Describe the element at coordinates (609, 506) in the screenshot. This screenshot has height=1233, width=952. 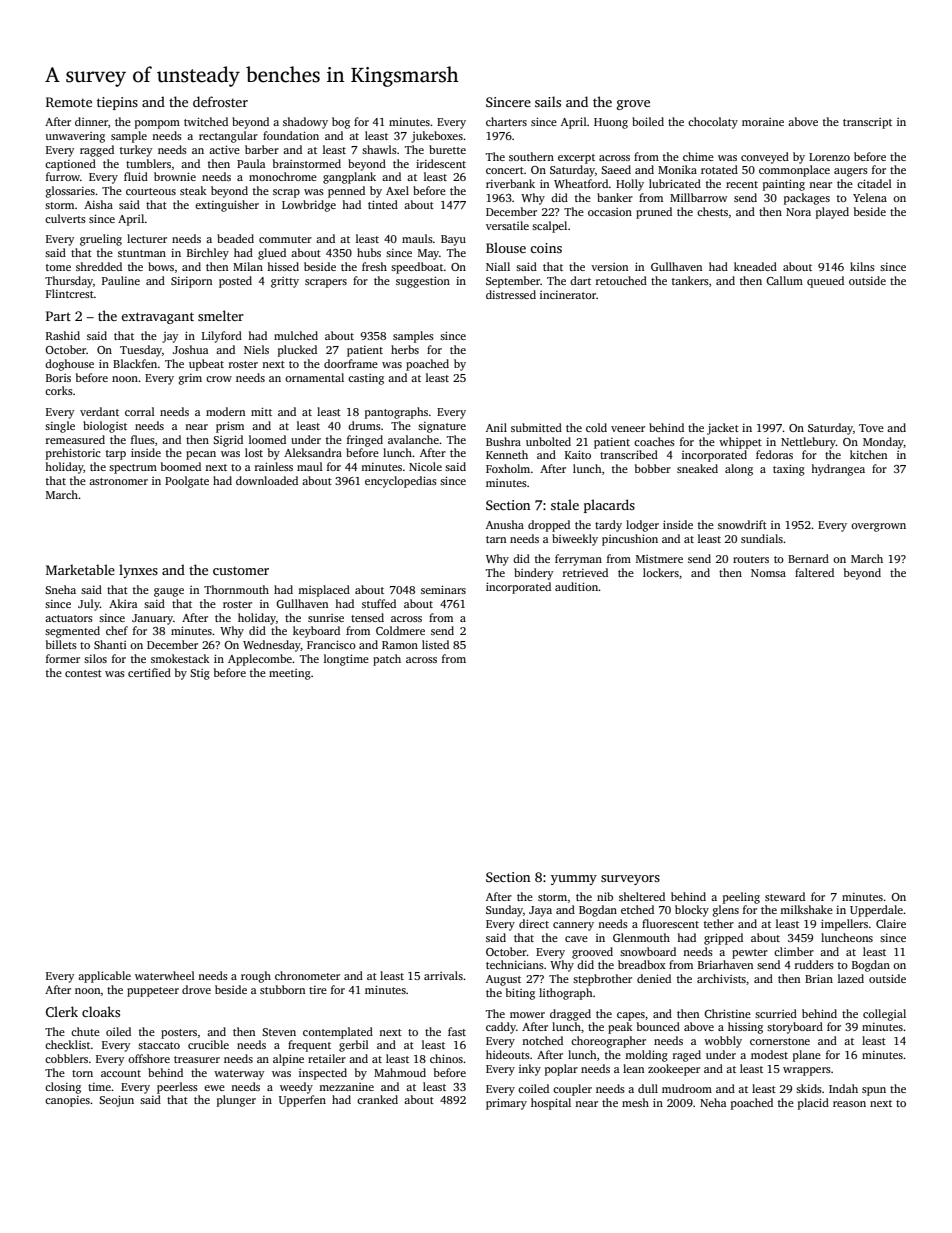
I see `placards` at that location.
